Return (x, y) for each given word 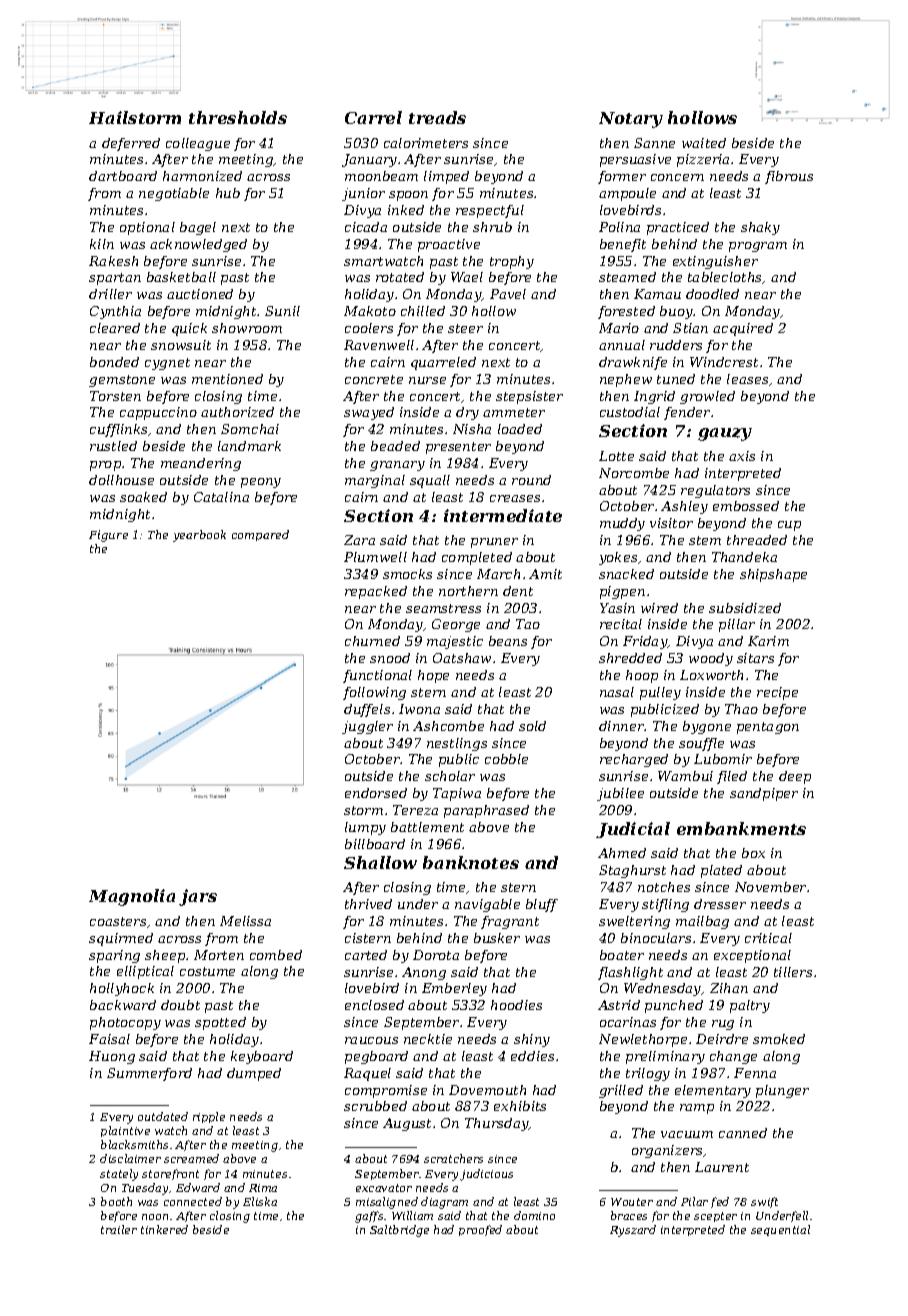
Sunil (282, 311)
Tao (528, 624)
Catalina (221, 497)
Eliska (260, 1201)
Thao (741, 709)
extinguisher (715, 262)
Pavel (508, 294)
